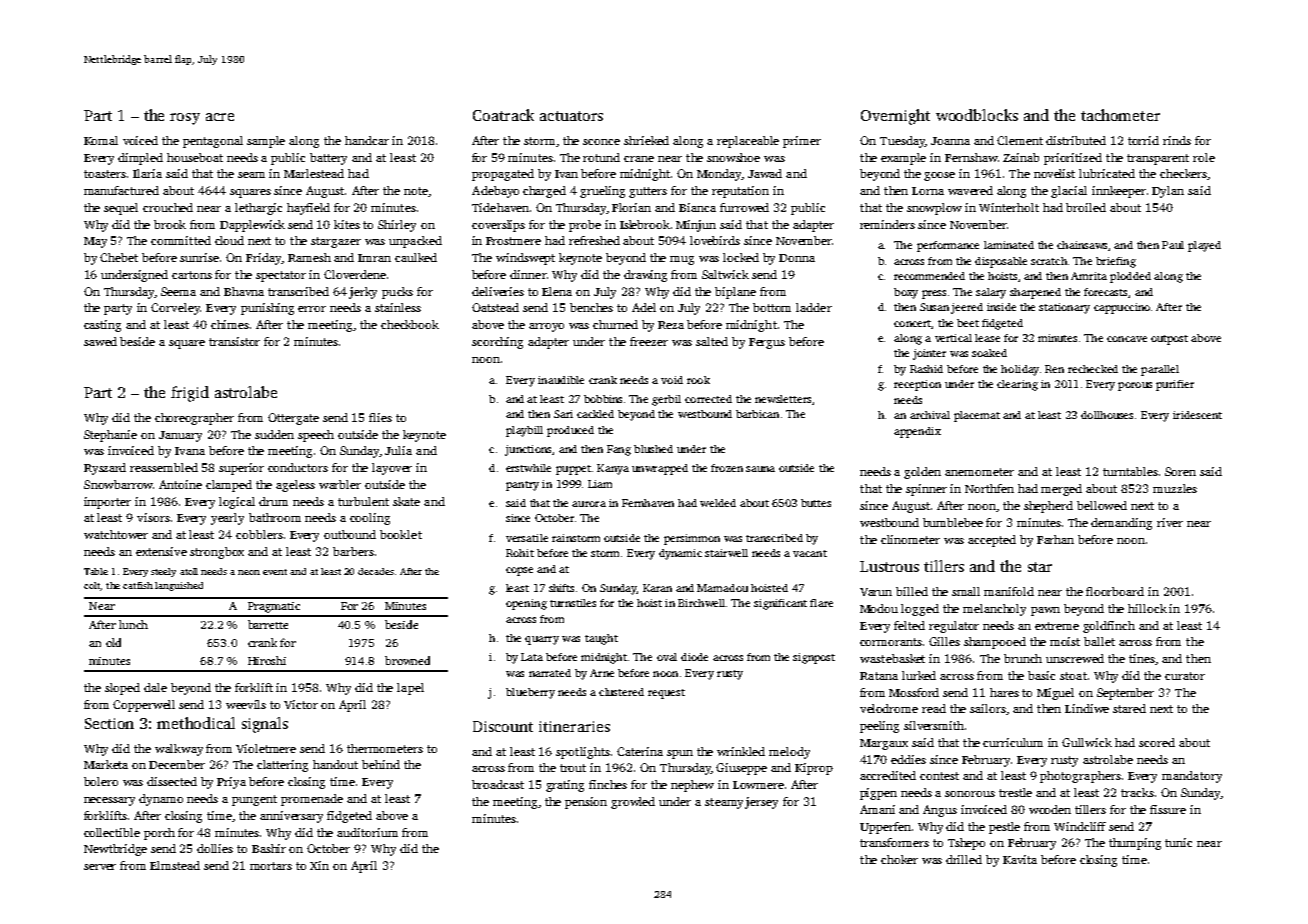 This screenshot has height=924, width=1308. Describe the element at coordinates (374, 258) in the screenshot. I see `Imran` at that location.
